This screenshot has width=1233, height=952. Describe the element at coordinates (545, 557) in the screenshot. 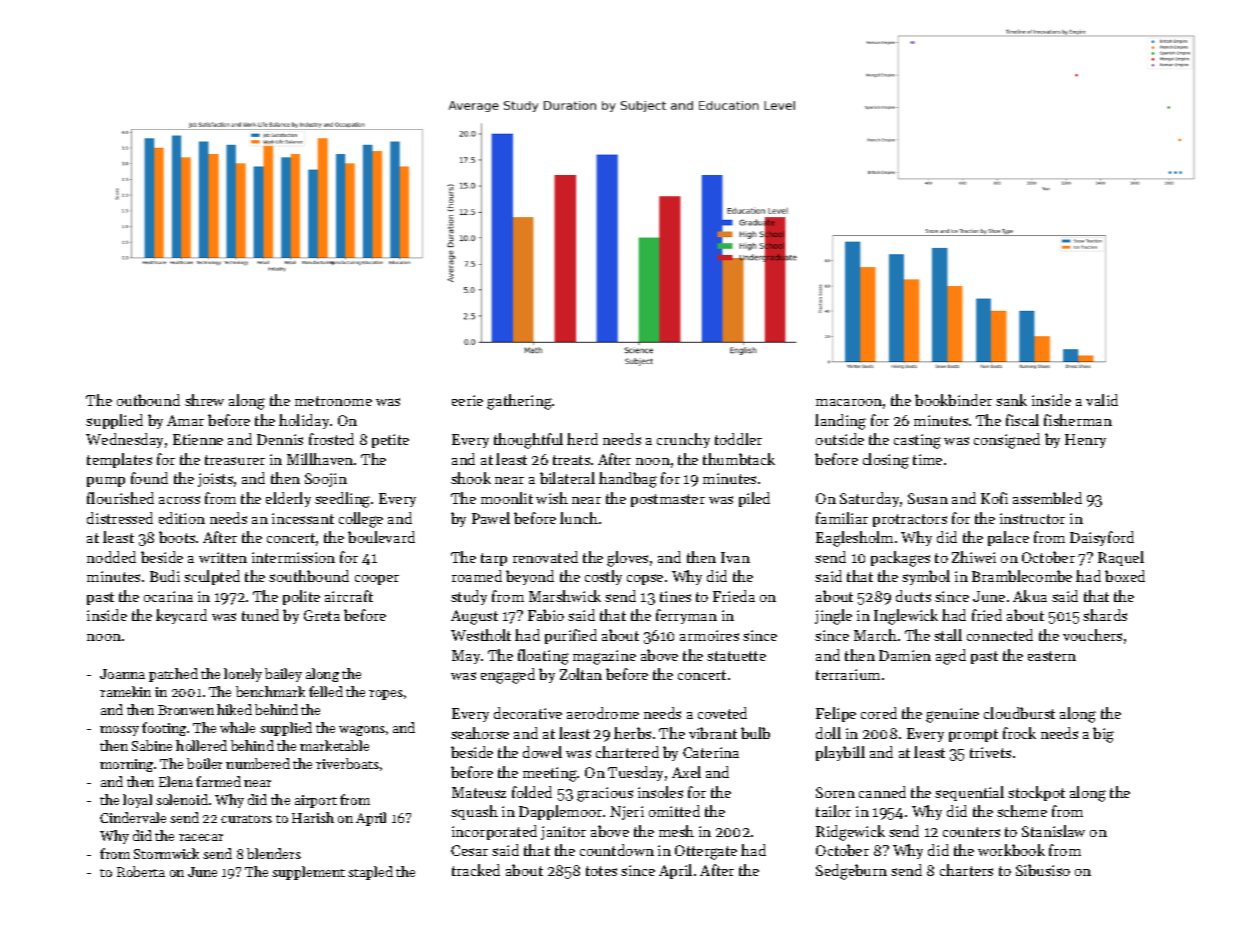

I see `renovated` at that location.
